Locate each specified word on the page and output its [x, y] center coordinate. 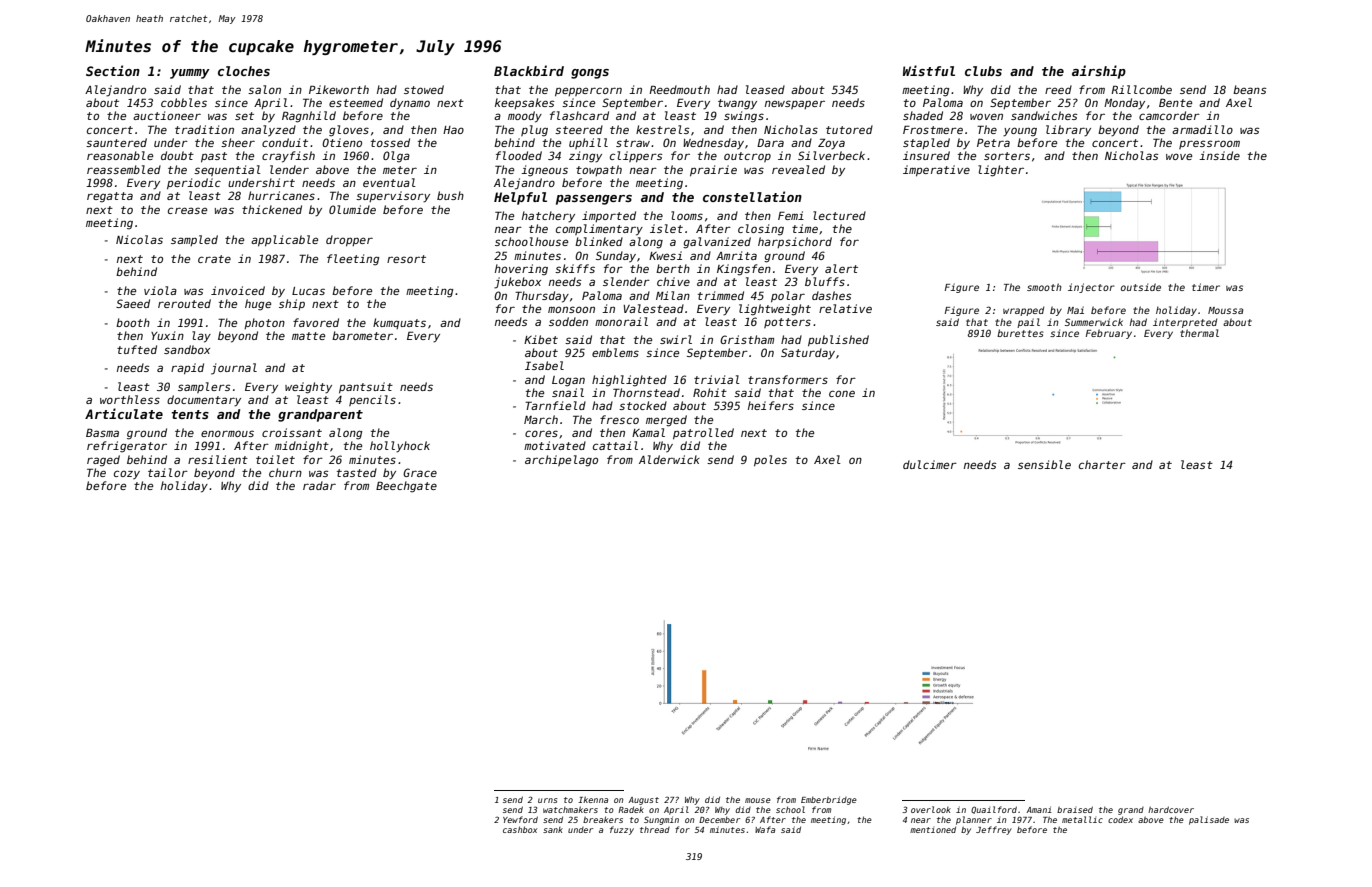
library [1068, 131]
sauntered [116, 142]
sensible [1044, 464]
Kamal [648, 432]
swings [744, 117]
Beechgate [406, 487]
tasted [357, 472]
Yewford [520, 819]
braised [1075, 809]
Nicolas [139, 239]
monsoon [571, 309]
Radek [631, 809]
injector [1091, 288]
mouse [758, 800]
